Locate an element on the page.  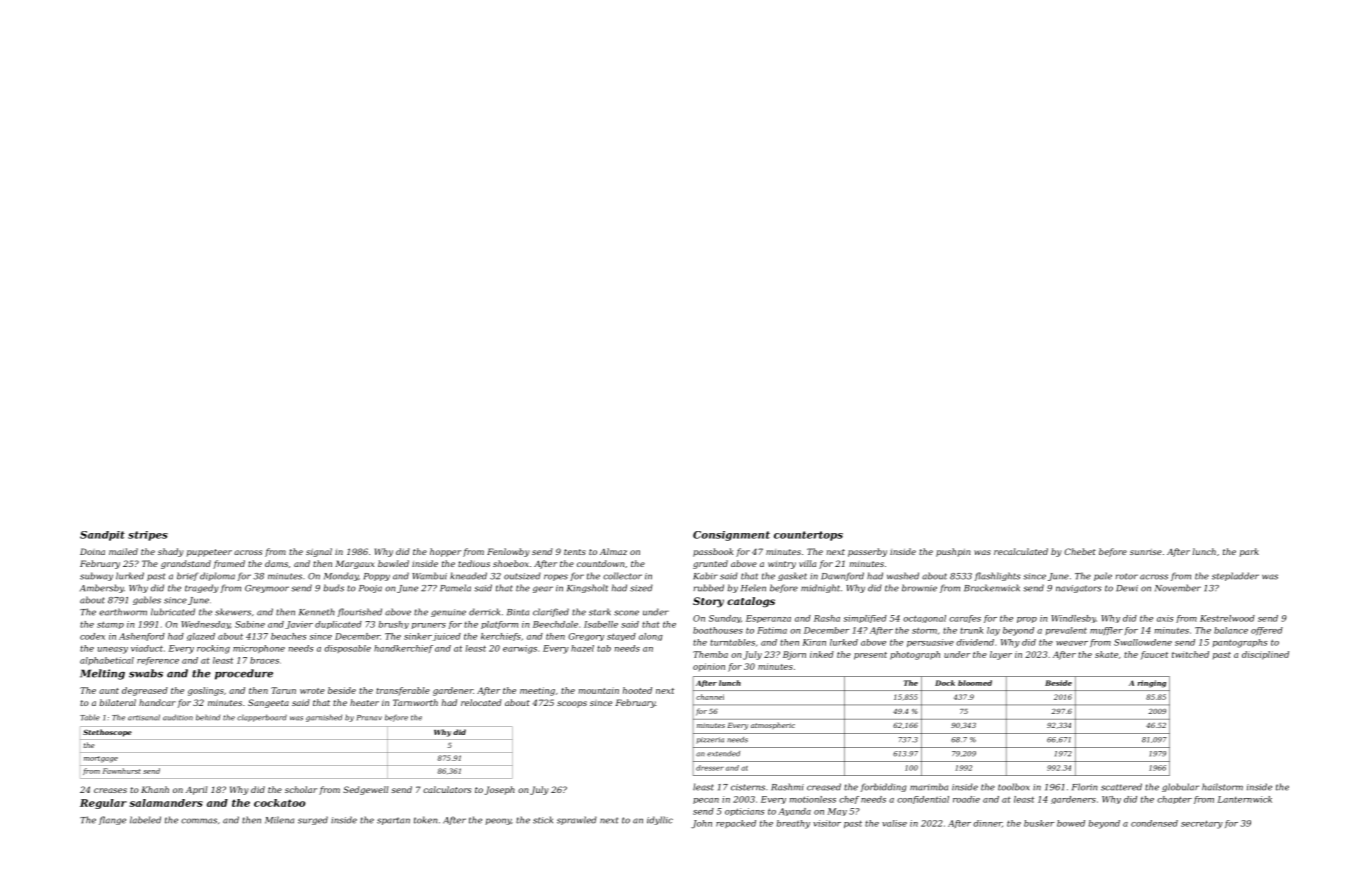
Sangeeta is located at coordinates (268, 703).
